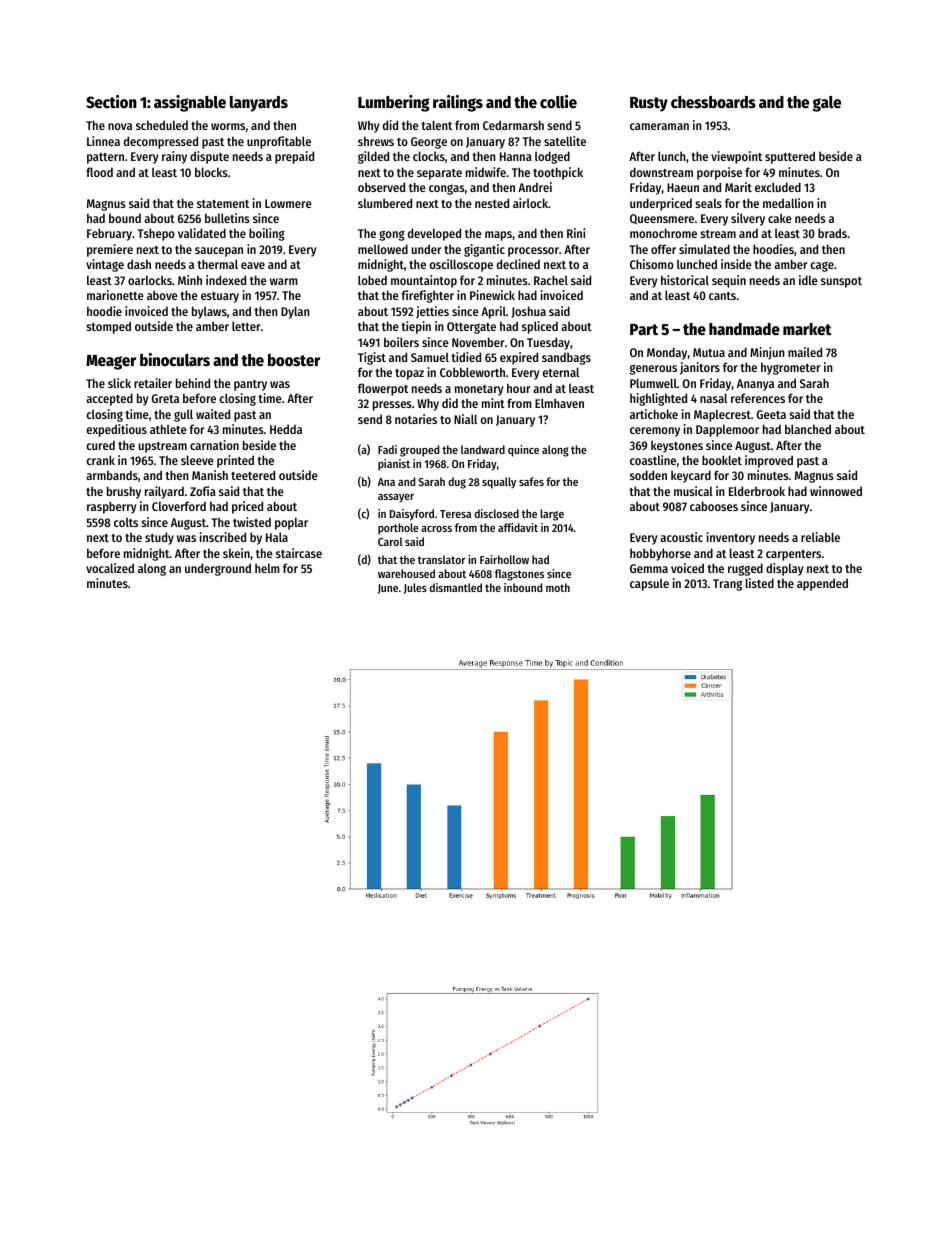 The image size is (952, 1233). I want to click on athlete, so click(168, 429).
